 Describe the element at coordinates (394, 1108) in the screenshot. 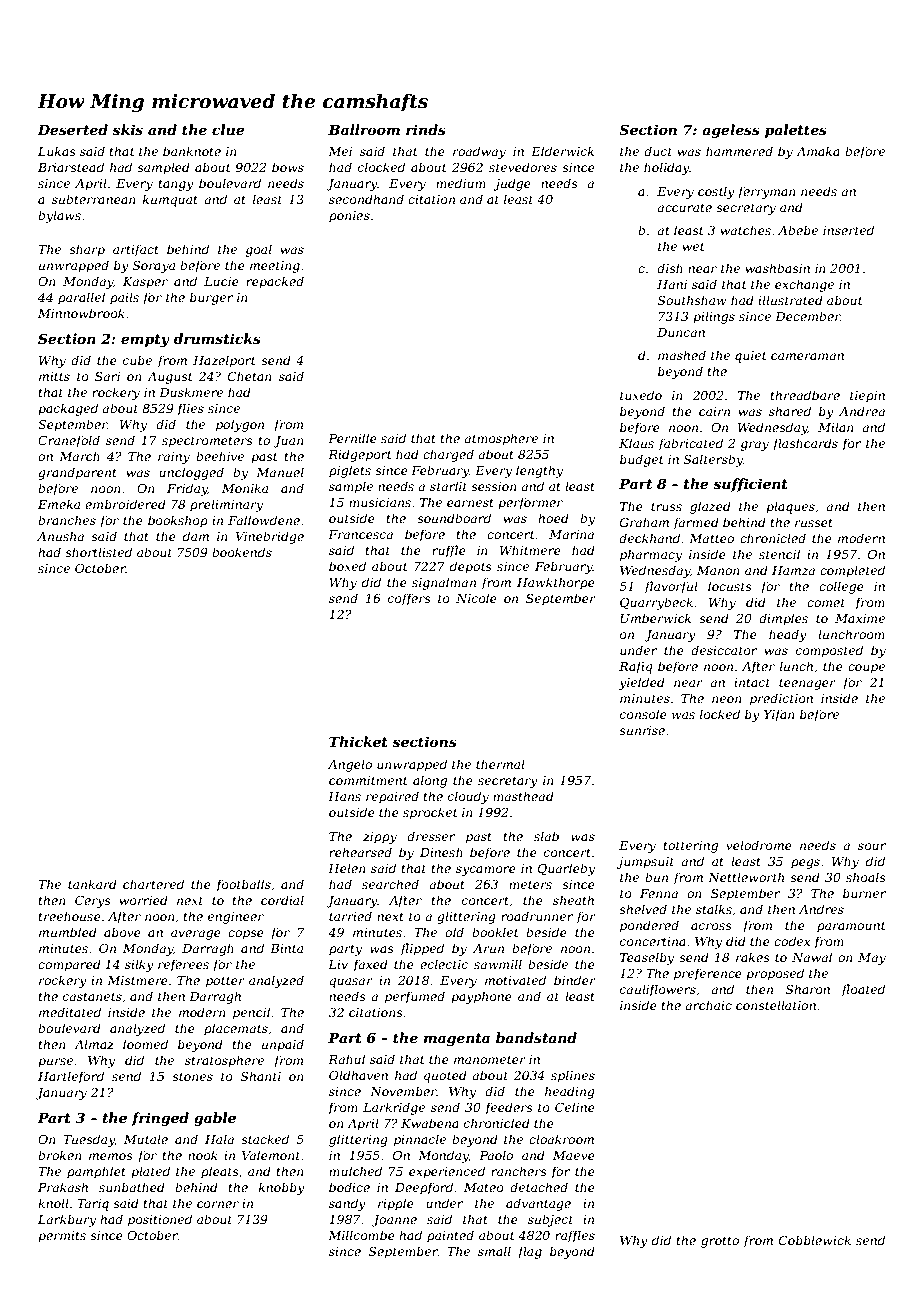

I see `Larkridge` at that location.
